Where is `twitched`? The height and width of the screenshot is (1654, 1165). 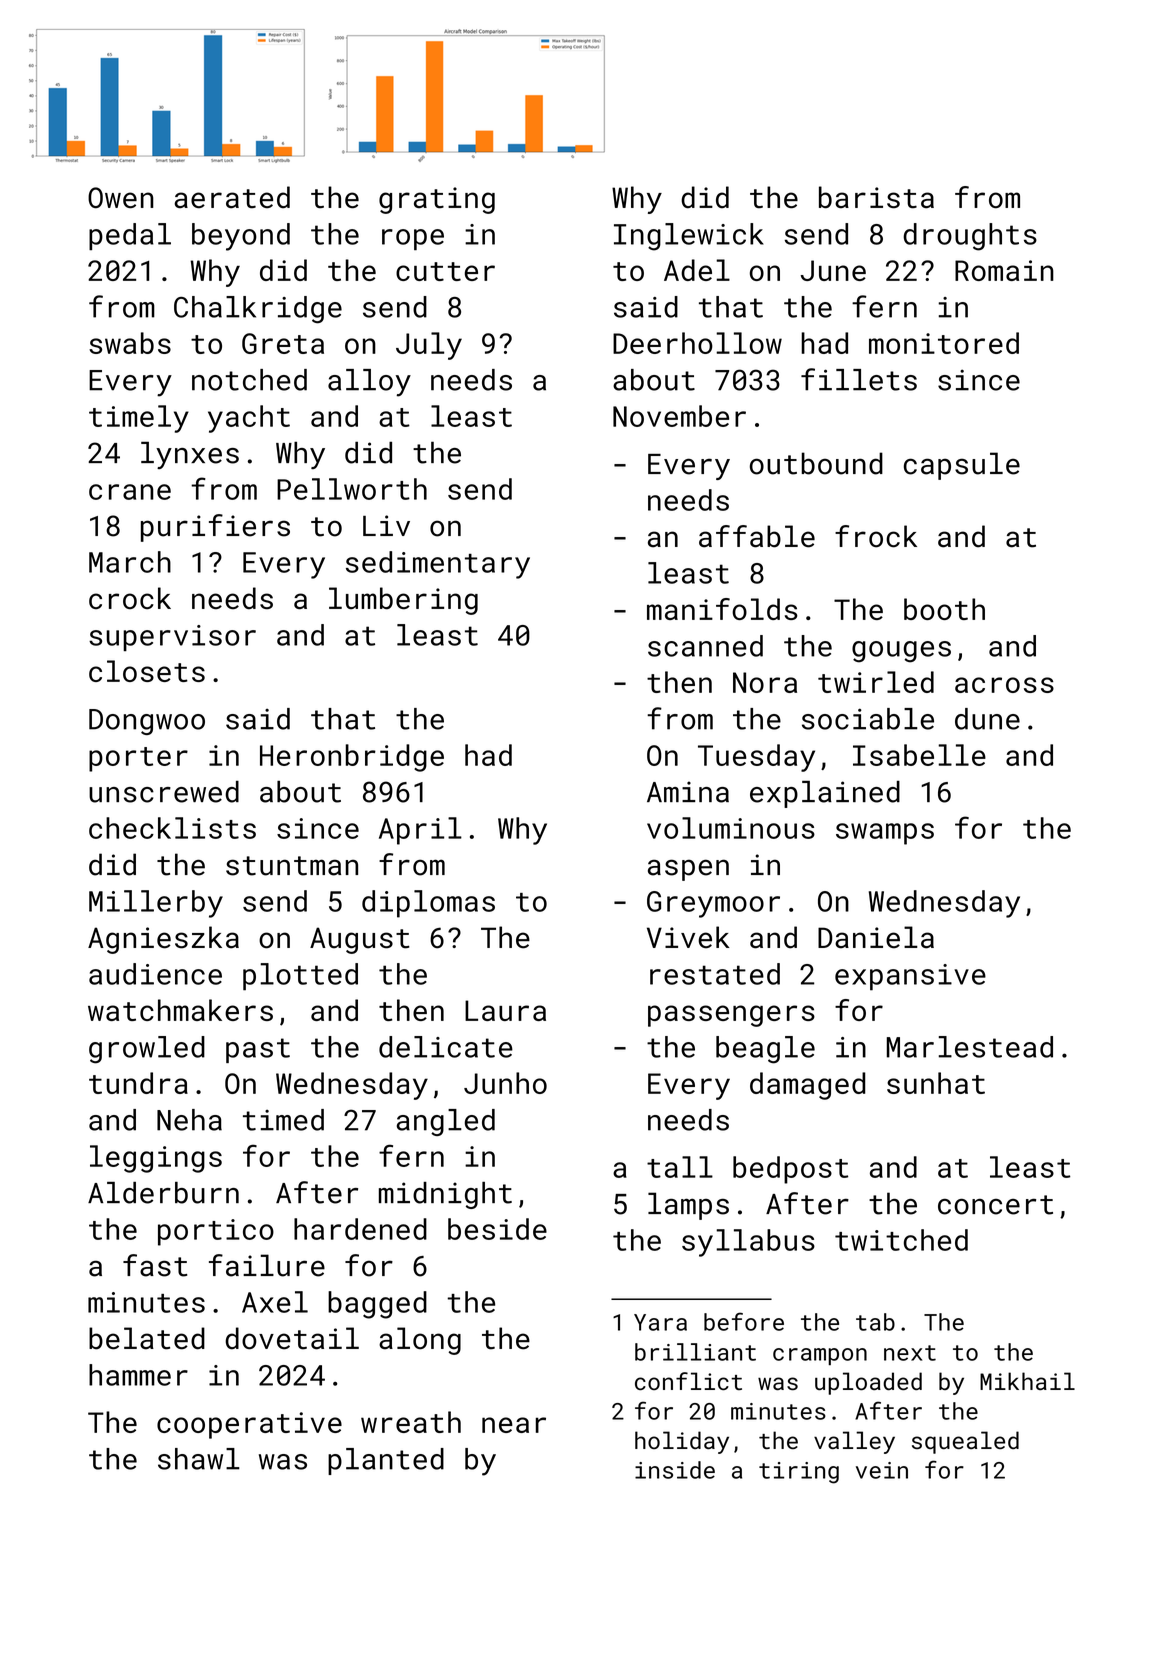
twitched is located at coordinates (901, 1240).
